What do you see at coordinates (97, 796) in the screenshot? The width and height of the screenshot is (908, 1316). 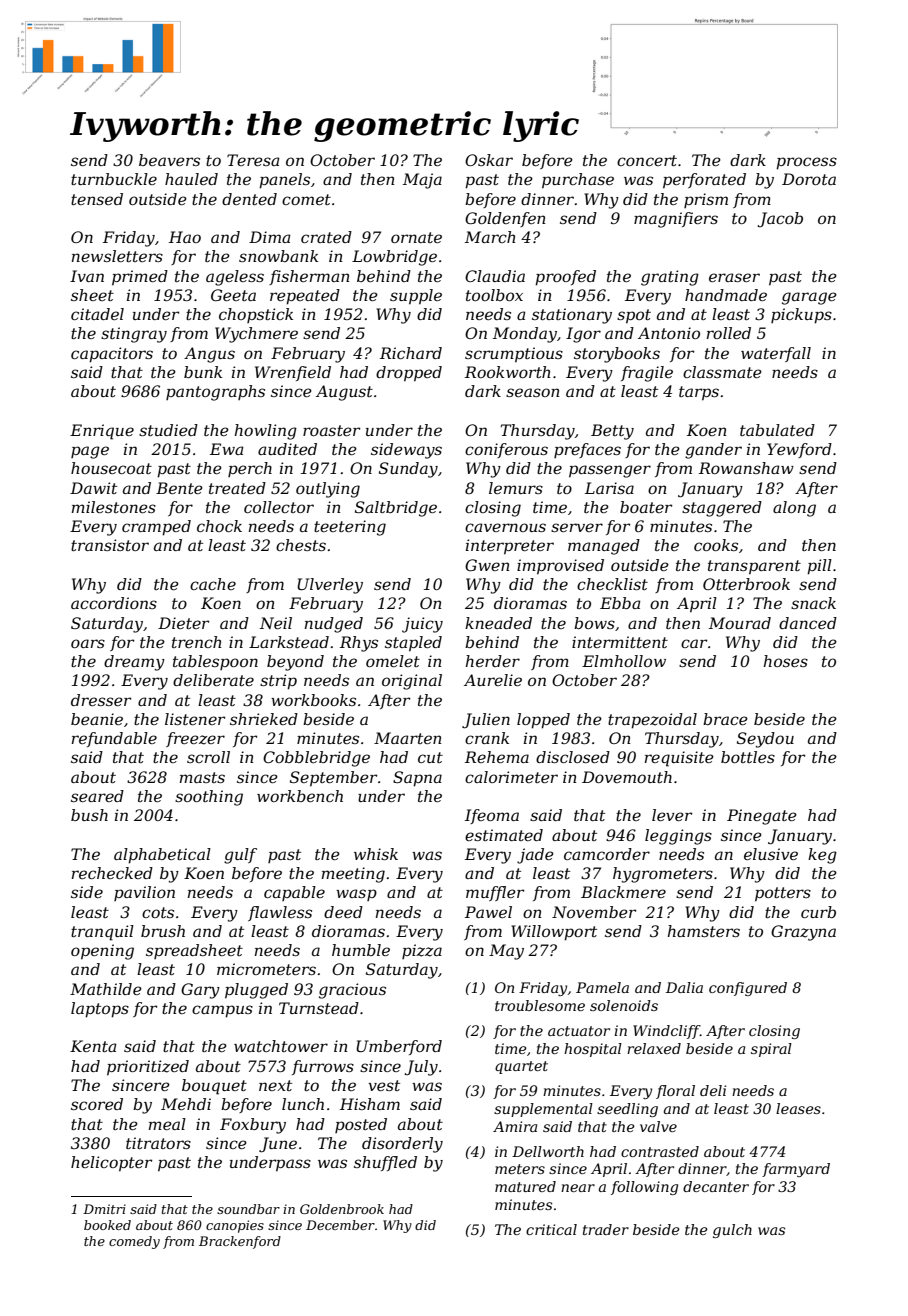 I see `seared` at bounding box center [97, 796].
